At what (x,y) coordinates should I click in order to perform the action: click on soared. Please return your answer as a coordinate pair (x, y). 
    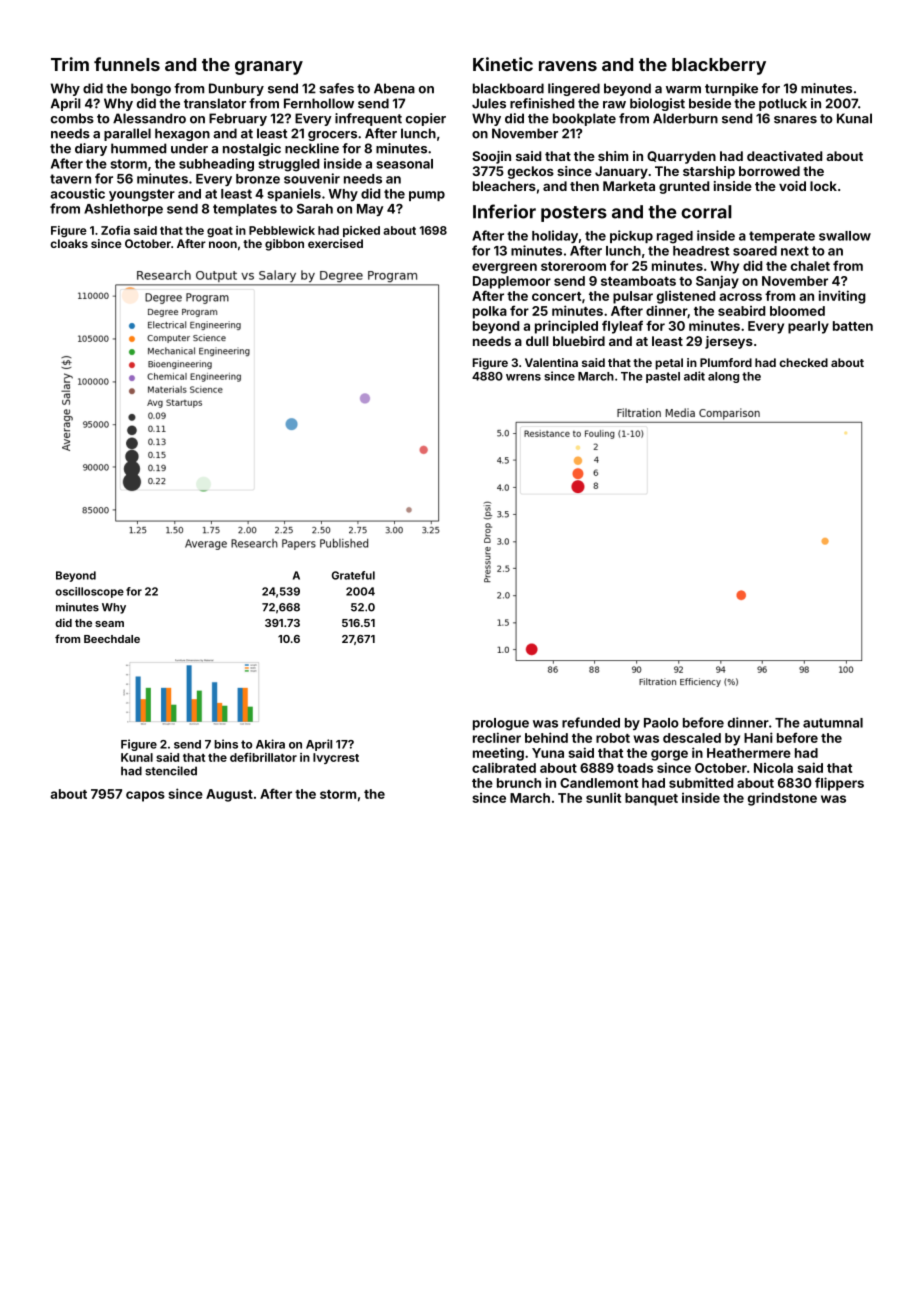
    Looking at the image, I should click on (755, 251).
